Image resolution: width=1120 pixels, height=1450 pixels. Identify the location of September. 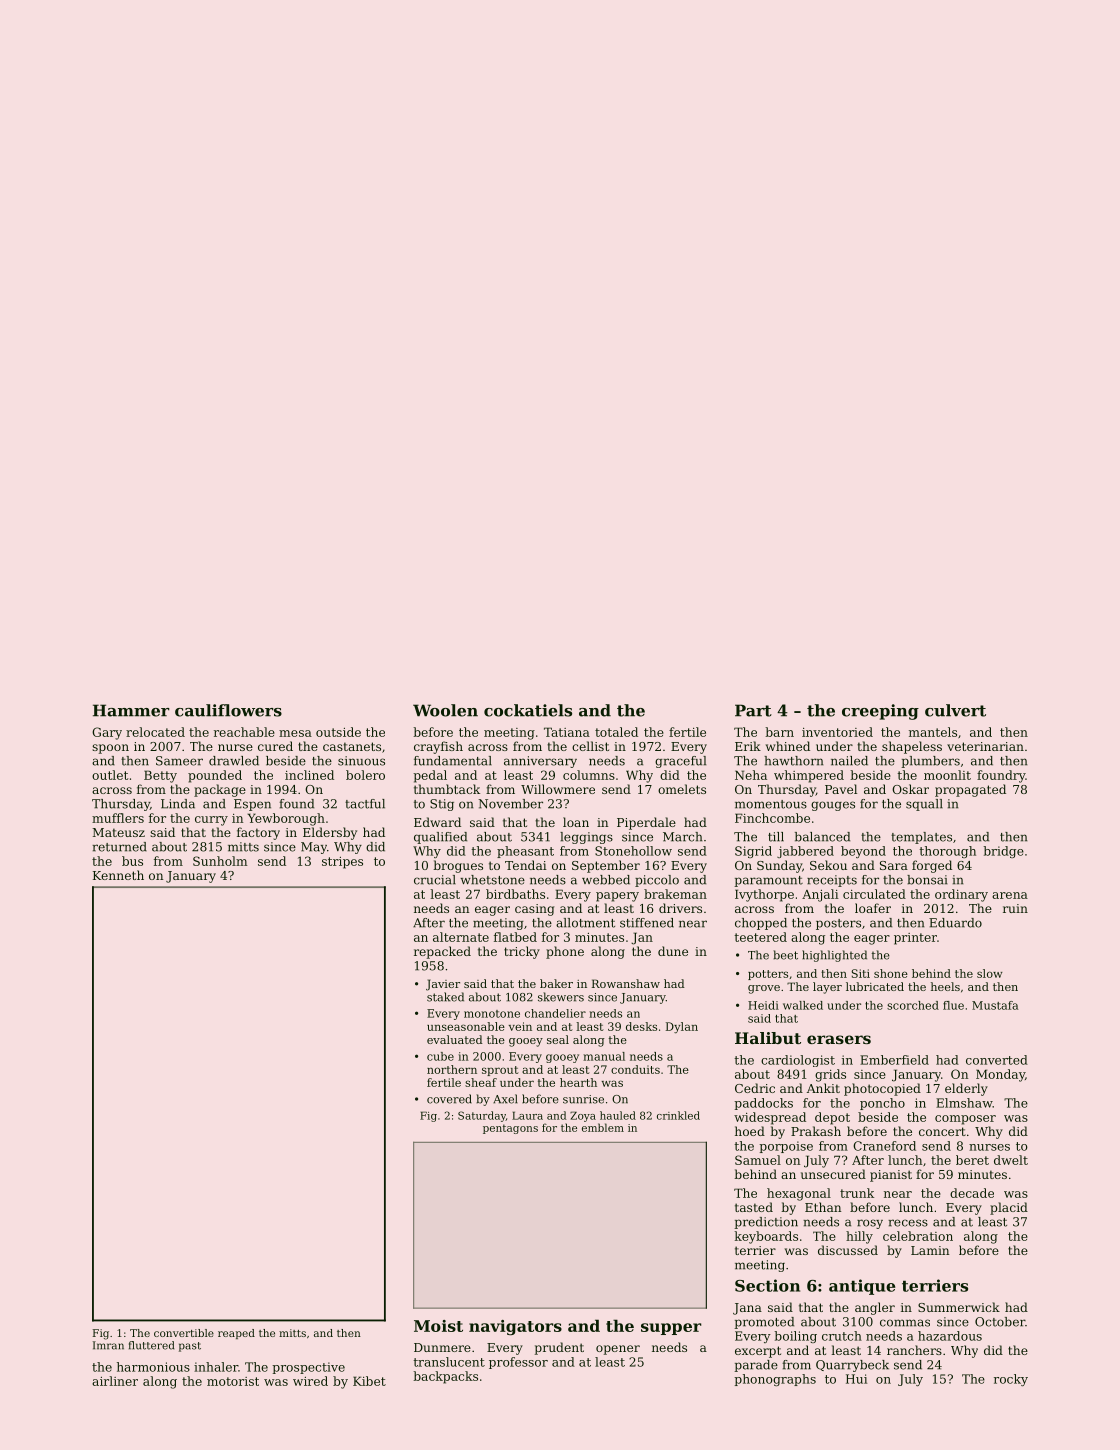
(606, 866).
